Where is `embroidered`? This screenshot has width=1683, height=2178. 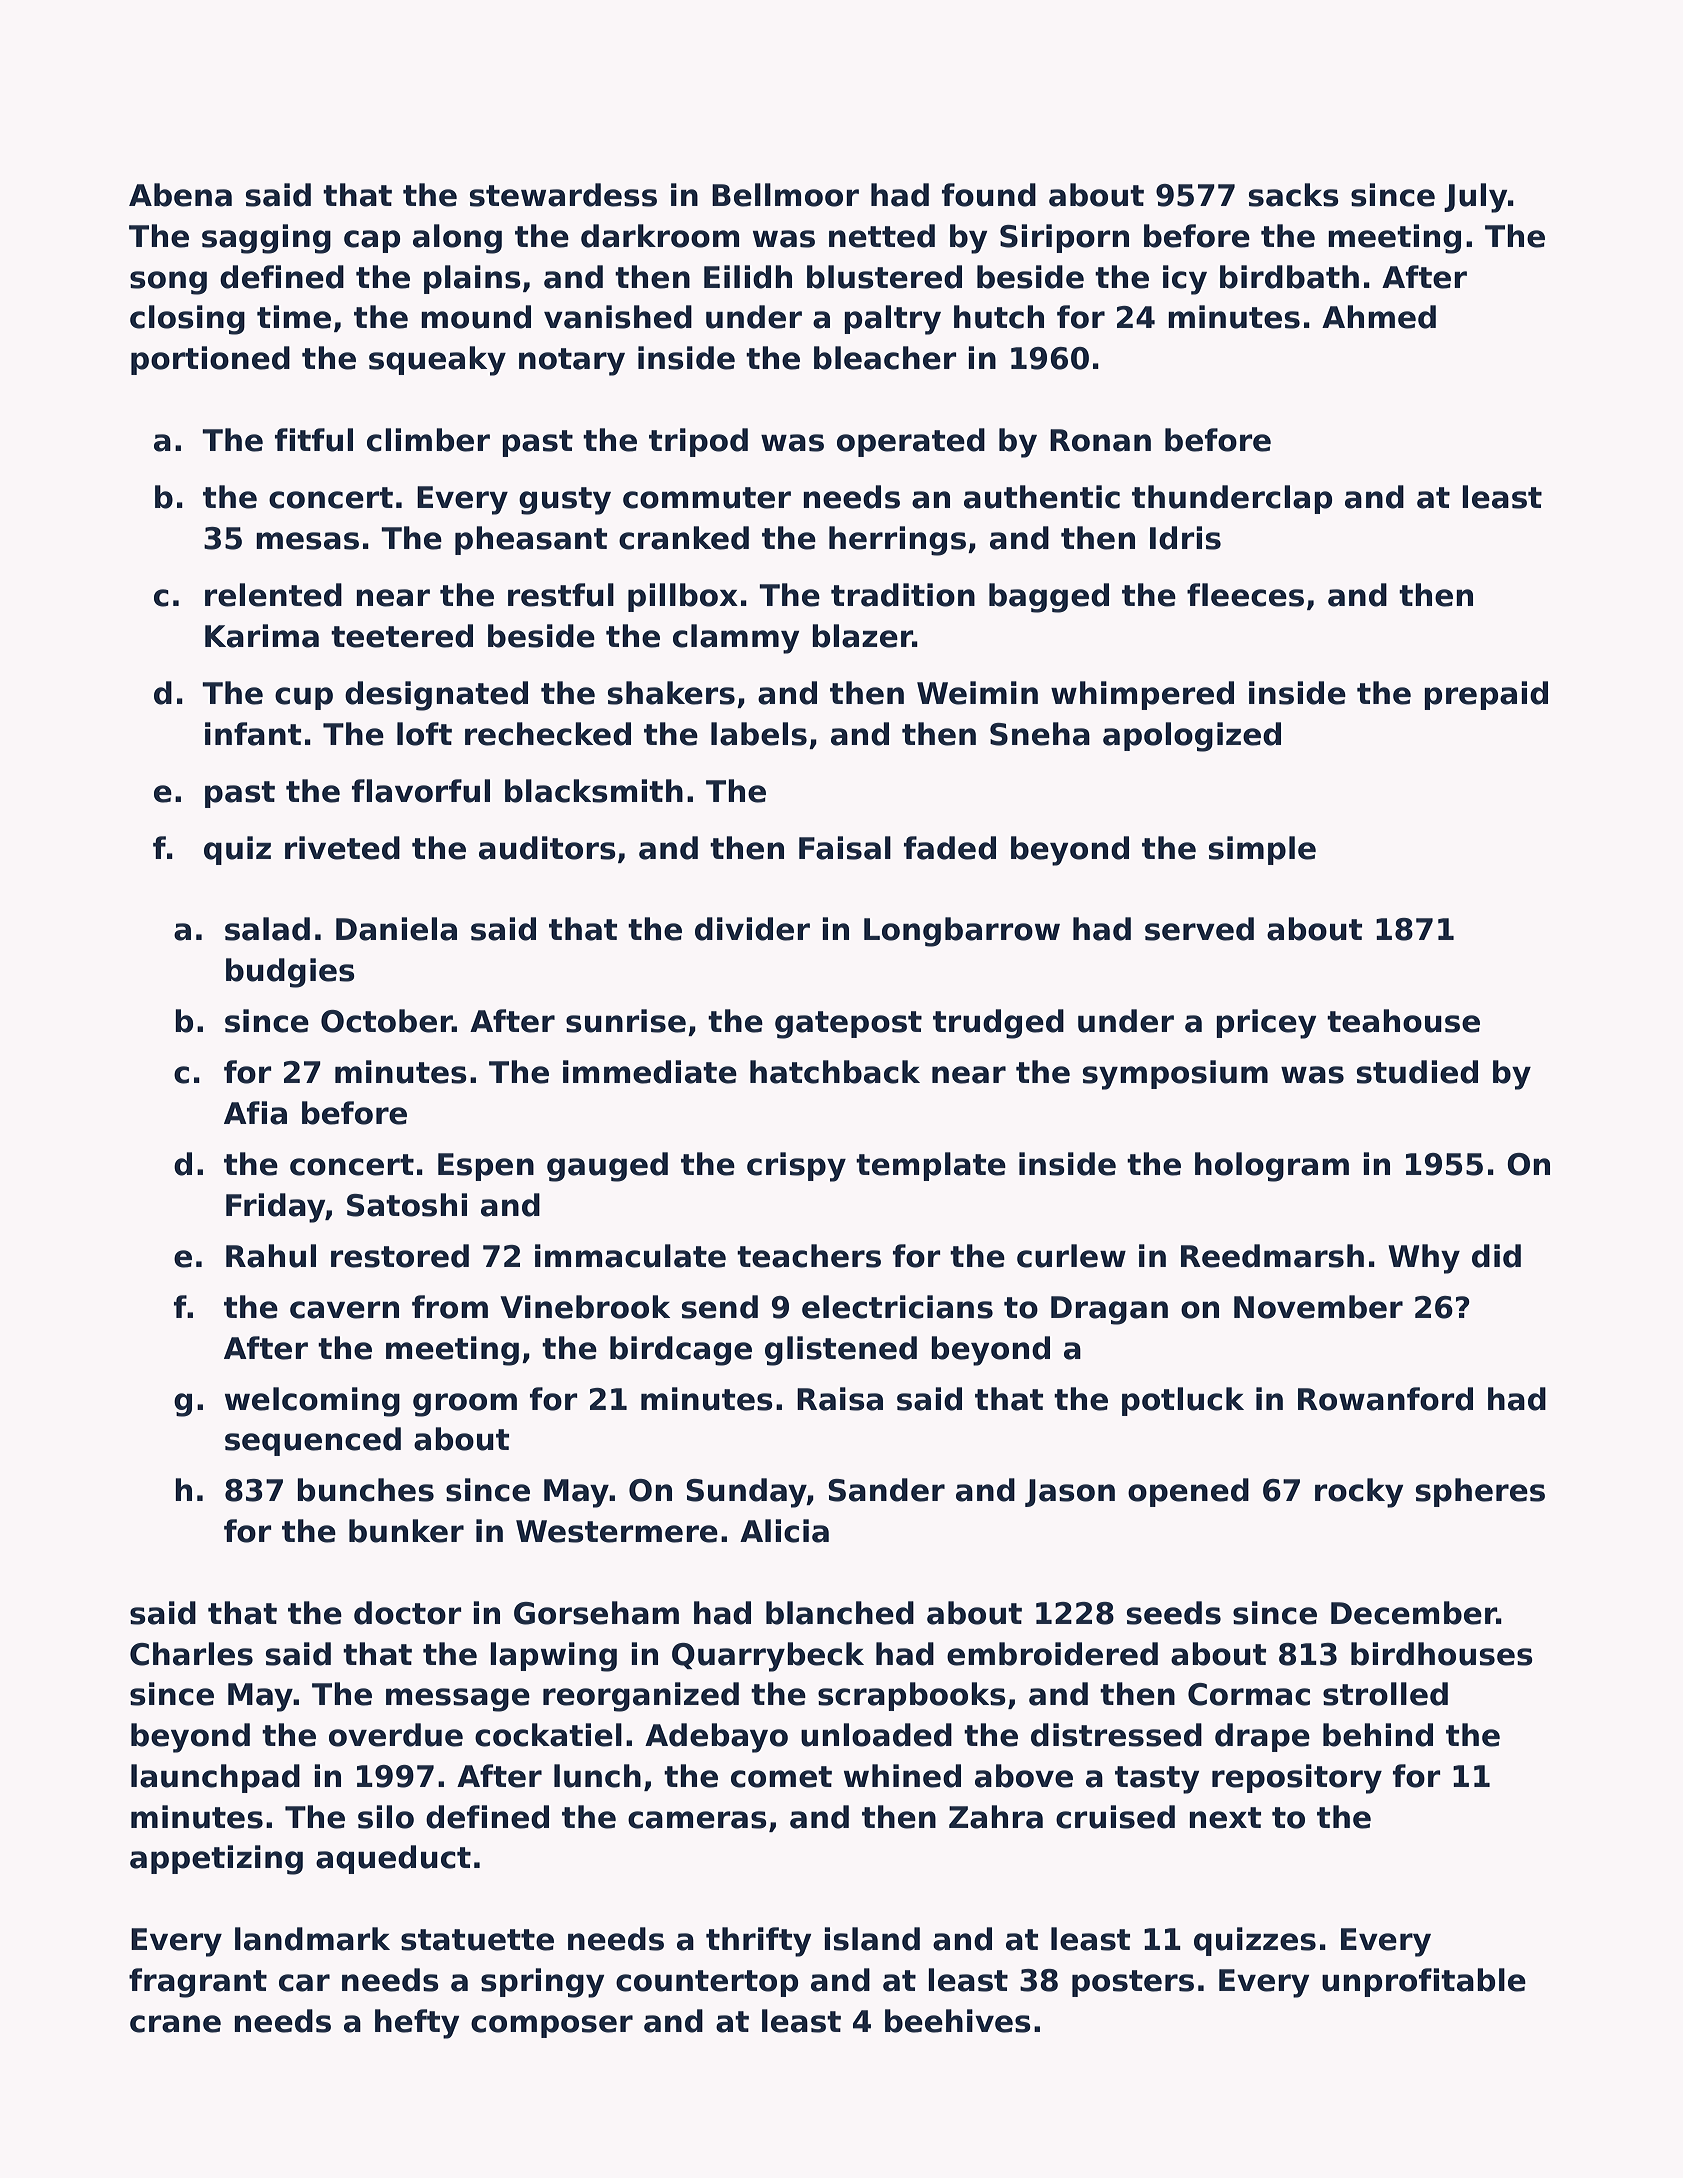
embroidered is located at coordinates (1052, 1654).
